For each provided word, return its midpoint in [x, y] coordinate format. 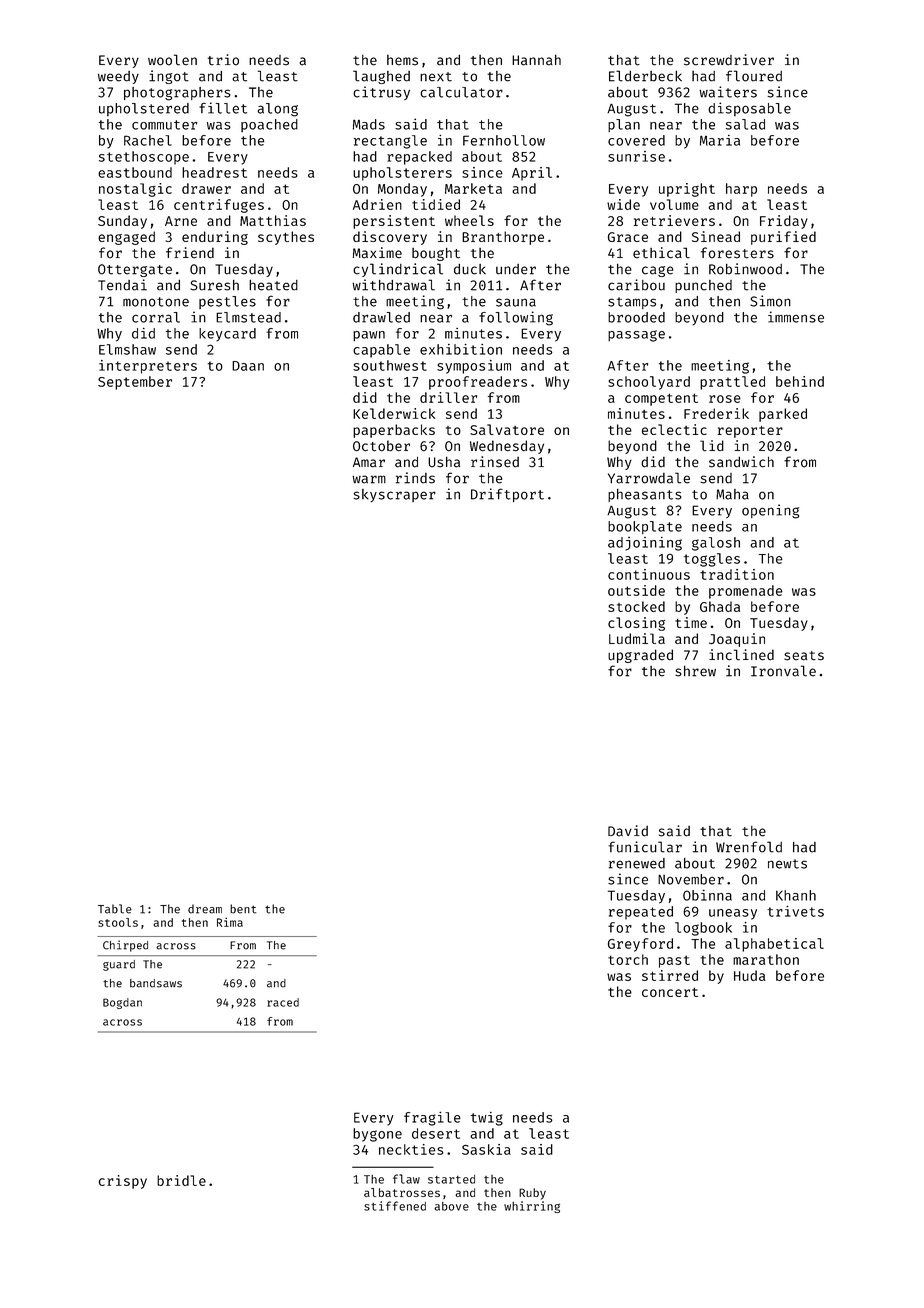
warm [369, 479]
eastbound [135, 172]
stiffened [395, 1206]
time [691, 622]
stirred [670, 975]
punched [703, 286]
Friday [784, 222]
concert [670, 992]
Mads [369, 124]
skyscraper [394, 495]
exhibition [461, 349]
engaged [126, 238]
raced [283, 1002]
